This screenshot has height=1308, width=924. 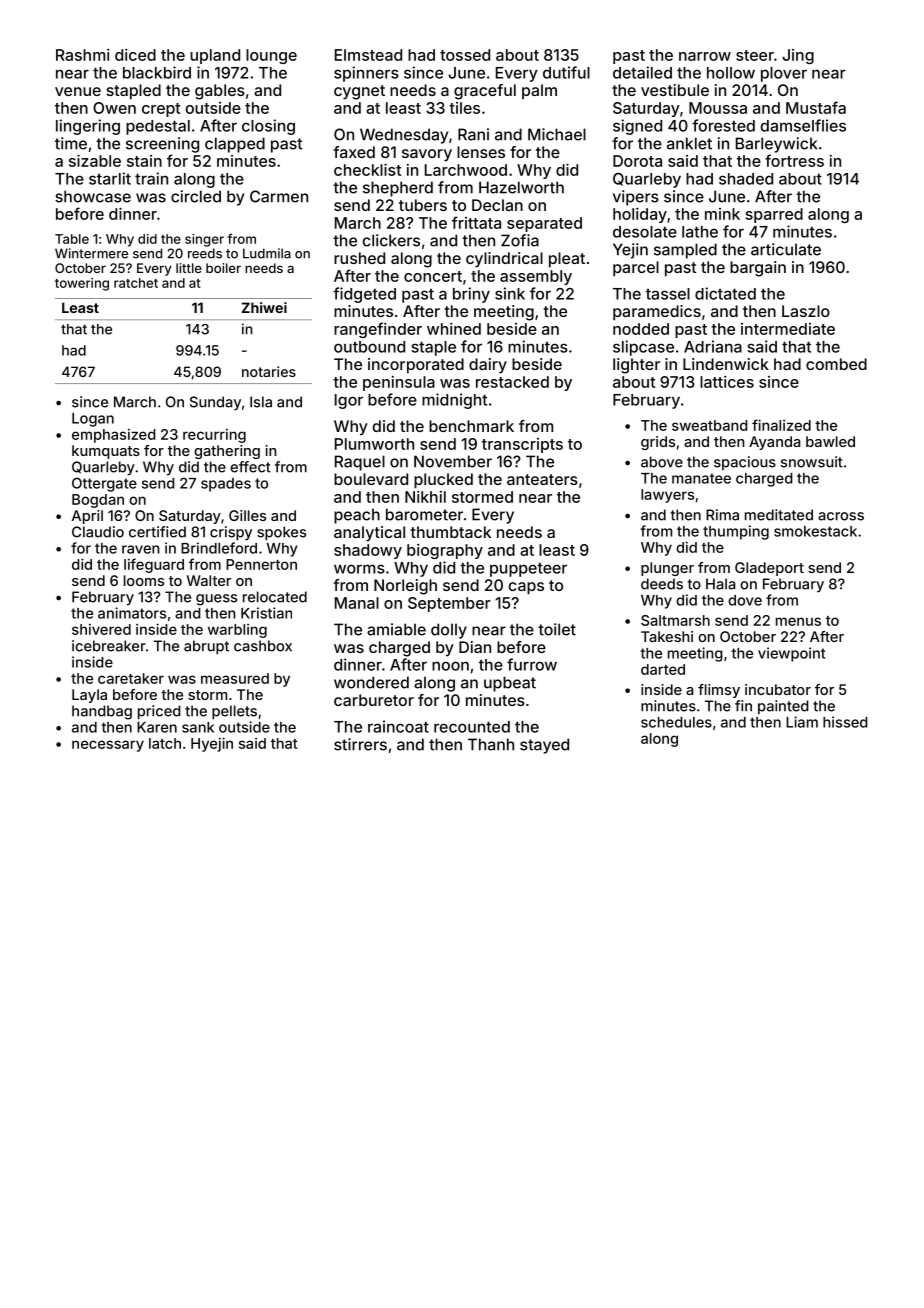 I want to click on Igor, so click(x=349, y=401).
